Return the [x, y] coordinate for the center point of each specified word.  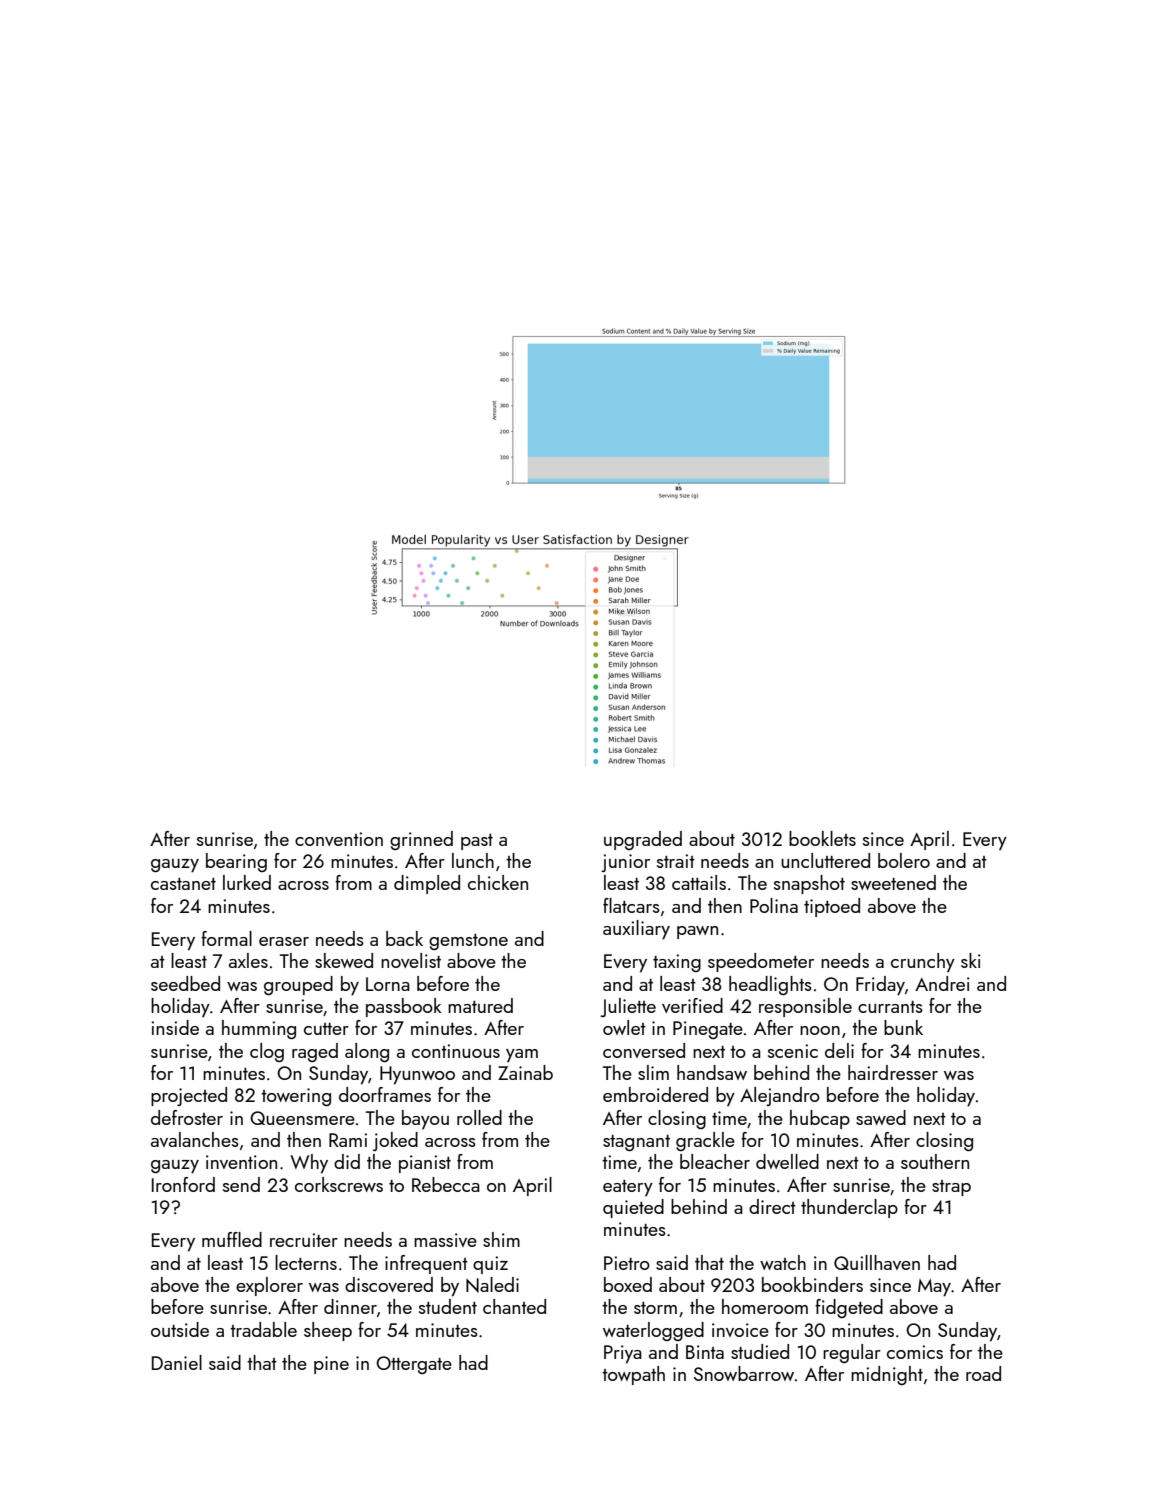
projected [189, 1096]
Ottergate [414, 1365]
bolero [904, 860]
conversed [644, 1050]
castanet [183, 884]
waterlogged [653, 1331]
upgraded [643, 840]
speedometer [761, 962]
